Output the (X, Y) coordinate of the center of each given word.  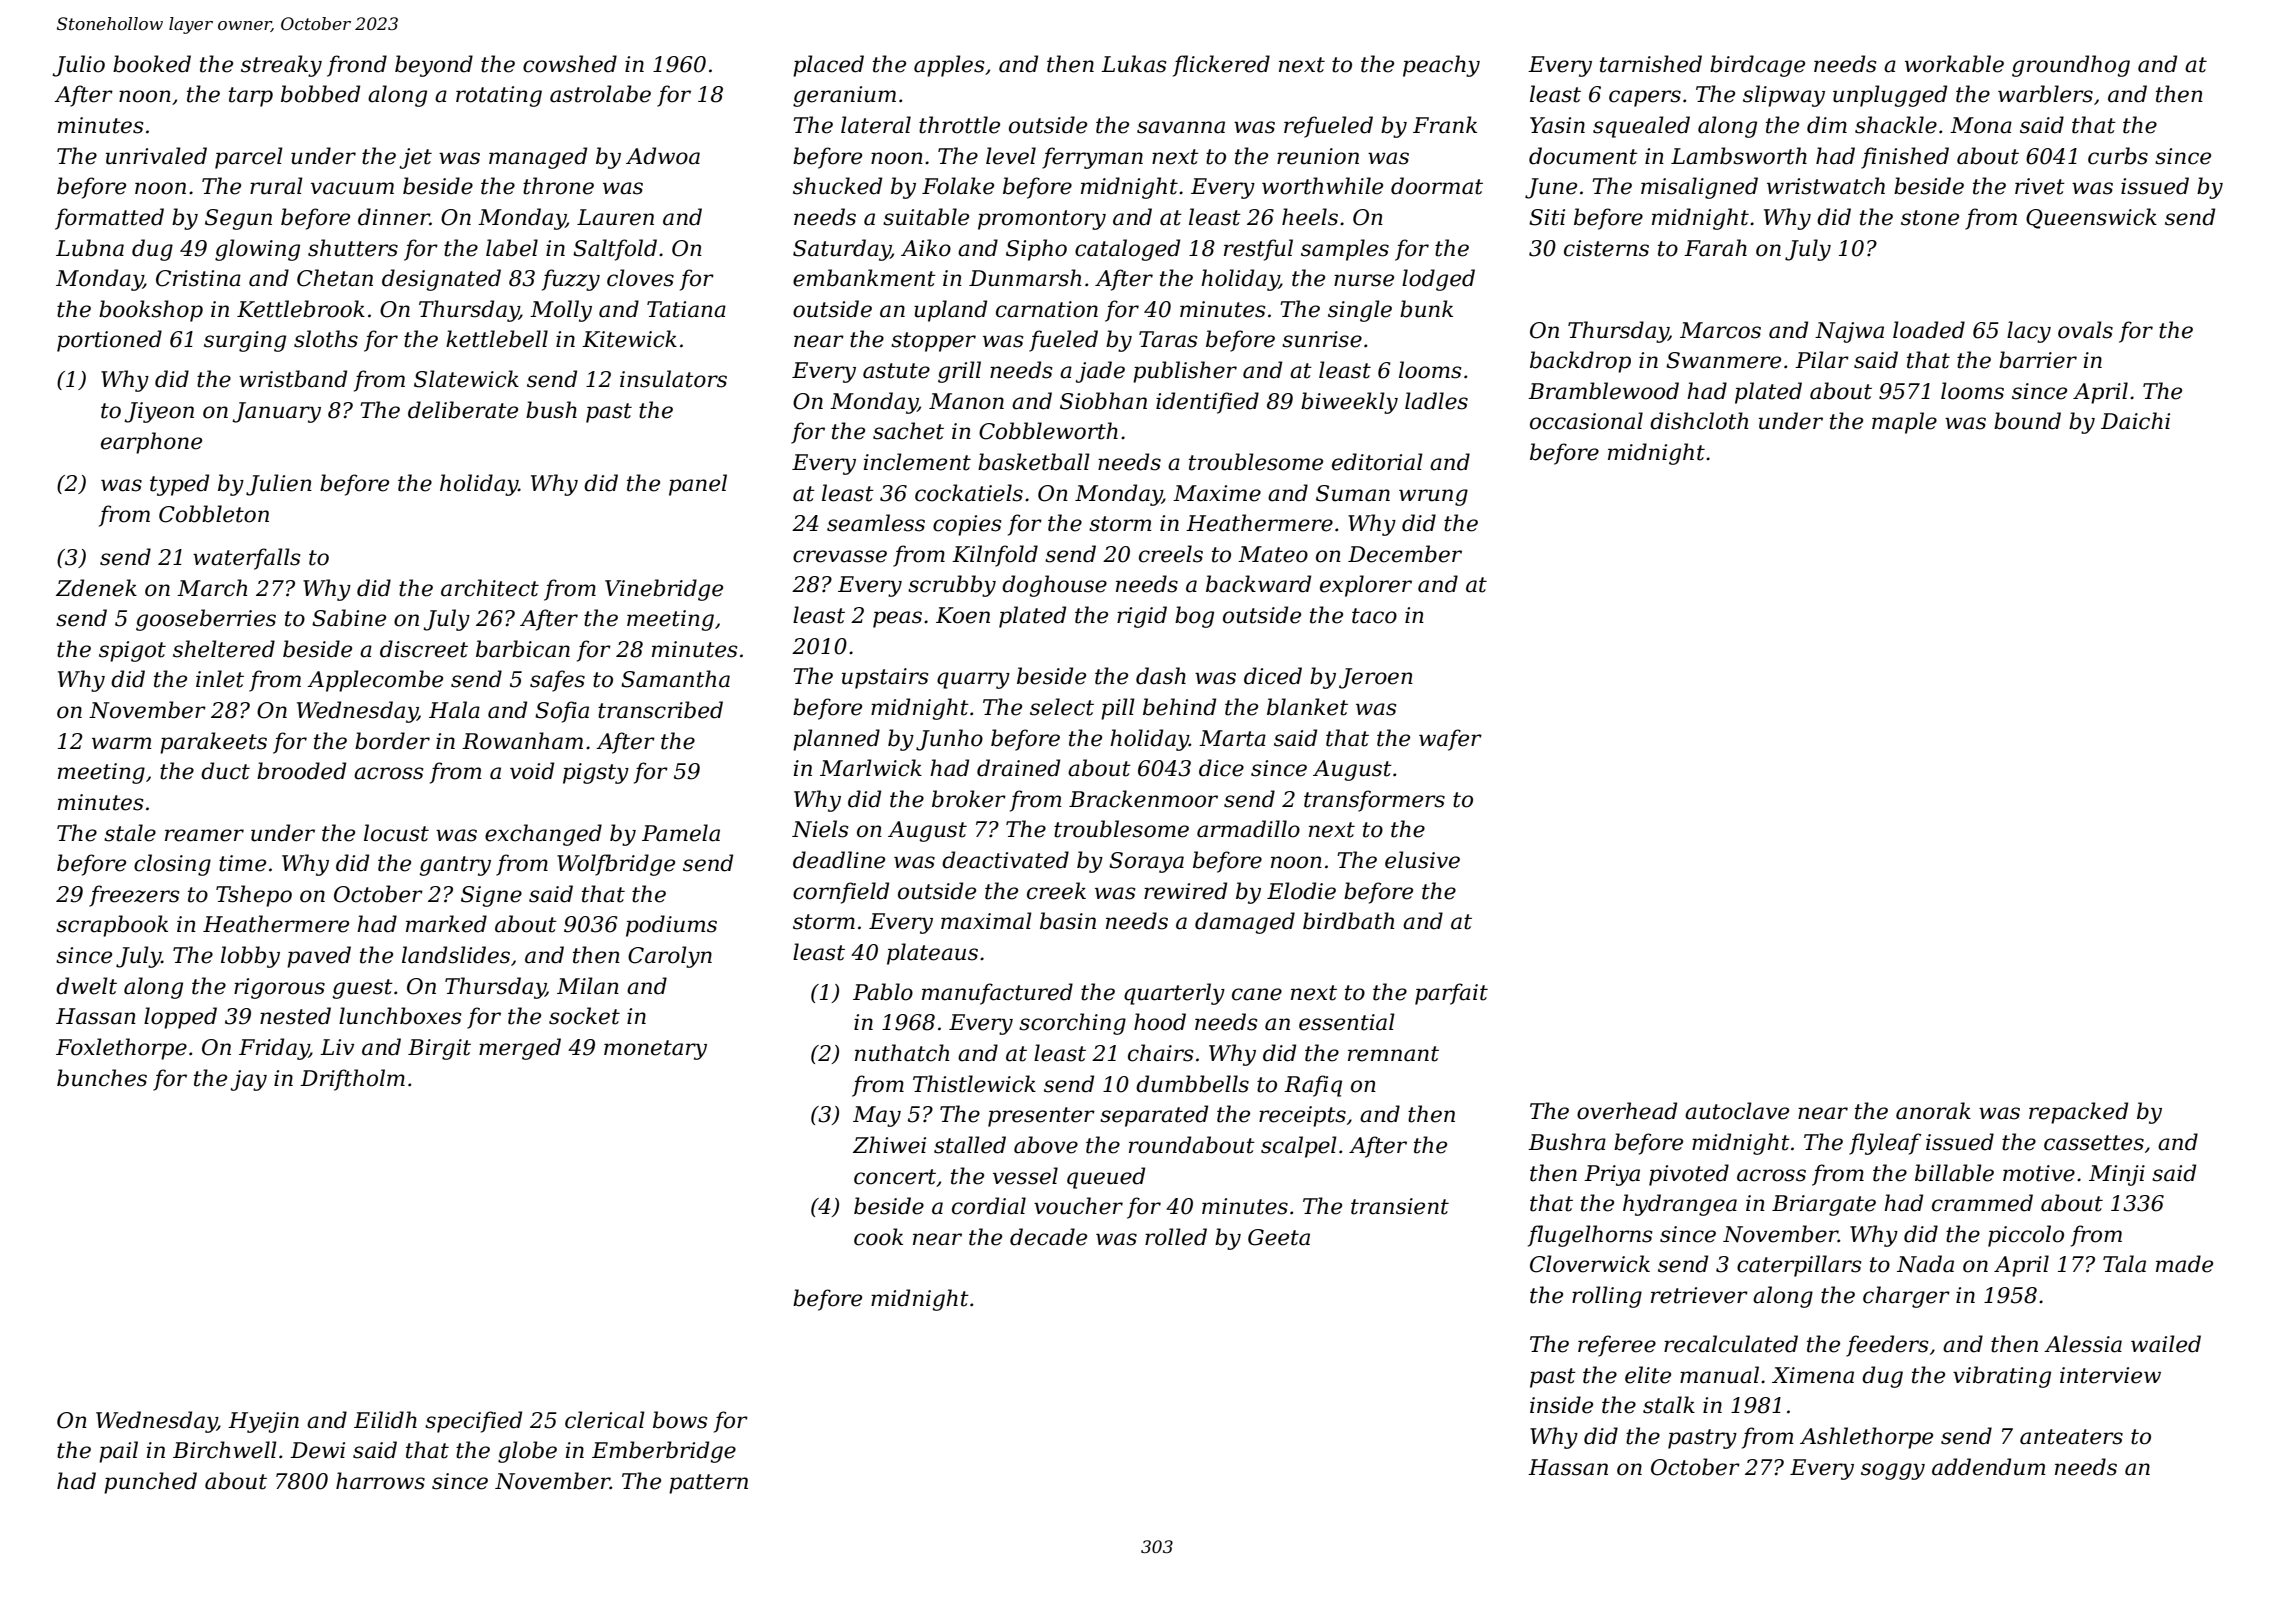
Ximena (1813, 1375)
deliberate (463, 410)
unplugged (1890, 96)
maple (1904, 423)
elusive (1422, 860)
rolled (1176, 1237)
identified (1207, 403)
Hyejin (263, 1422)
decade (1048, 1237)
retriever (1699, 1295)
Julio (78, 66)
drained (1018, 768)
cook (878, 1237)
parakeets (213, 743)
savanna (1181, 127)
